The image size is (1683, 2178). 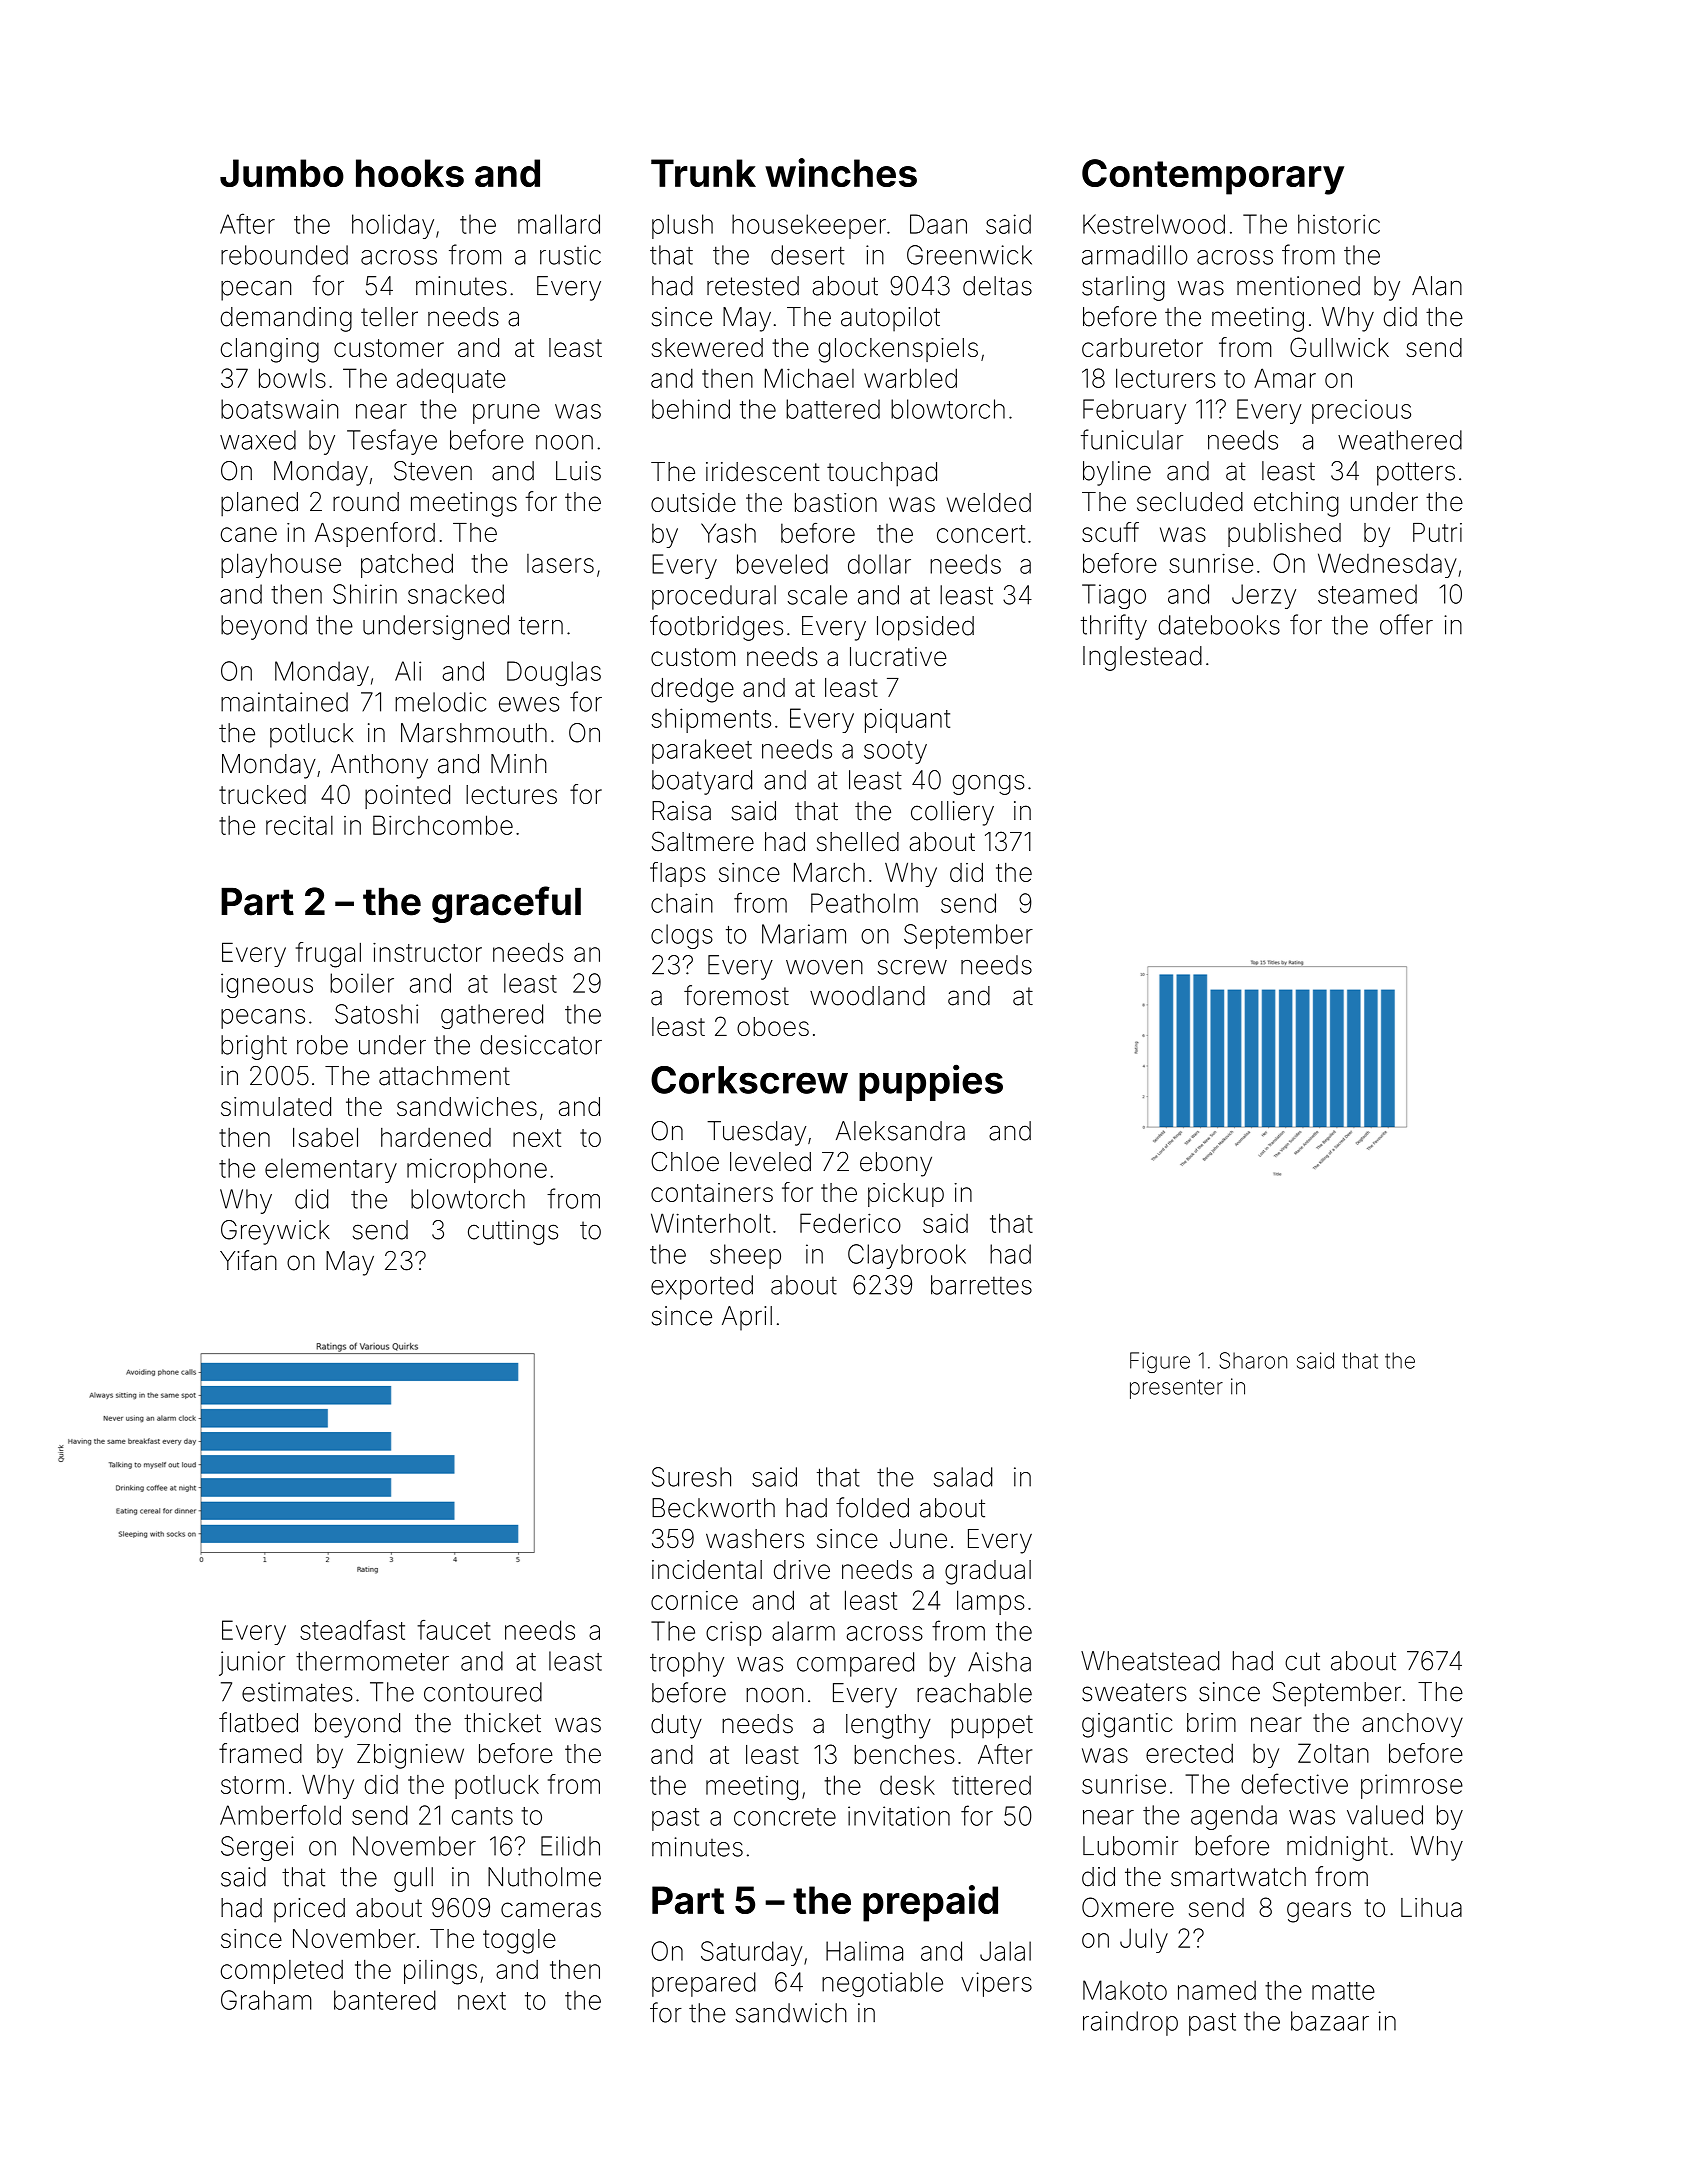 What do you see at coordinates (882, 1984) in the screenshot?
I see `negotiable` at bounding box center [882, 1984].
